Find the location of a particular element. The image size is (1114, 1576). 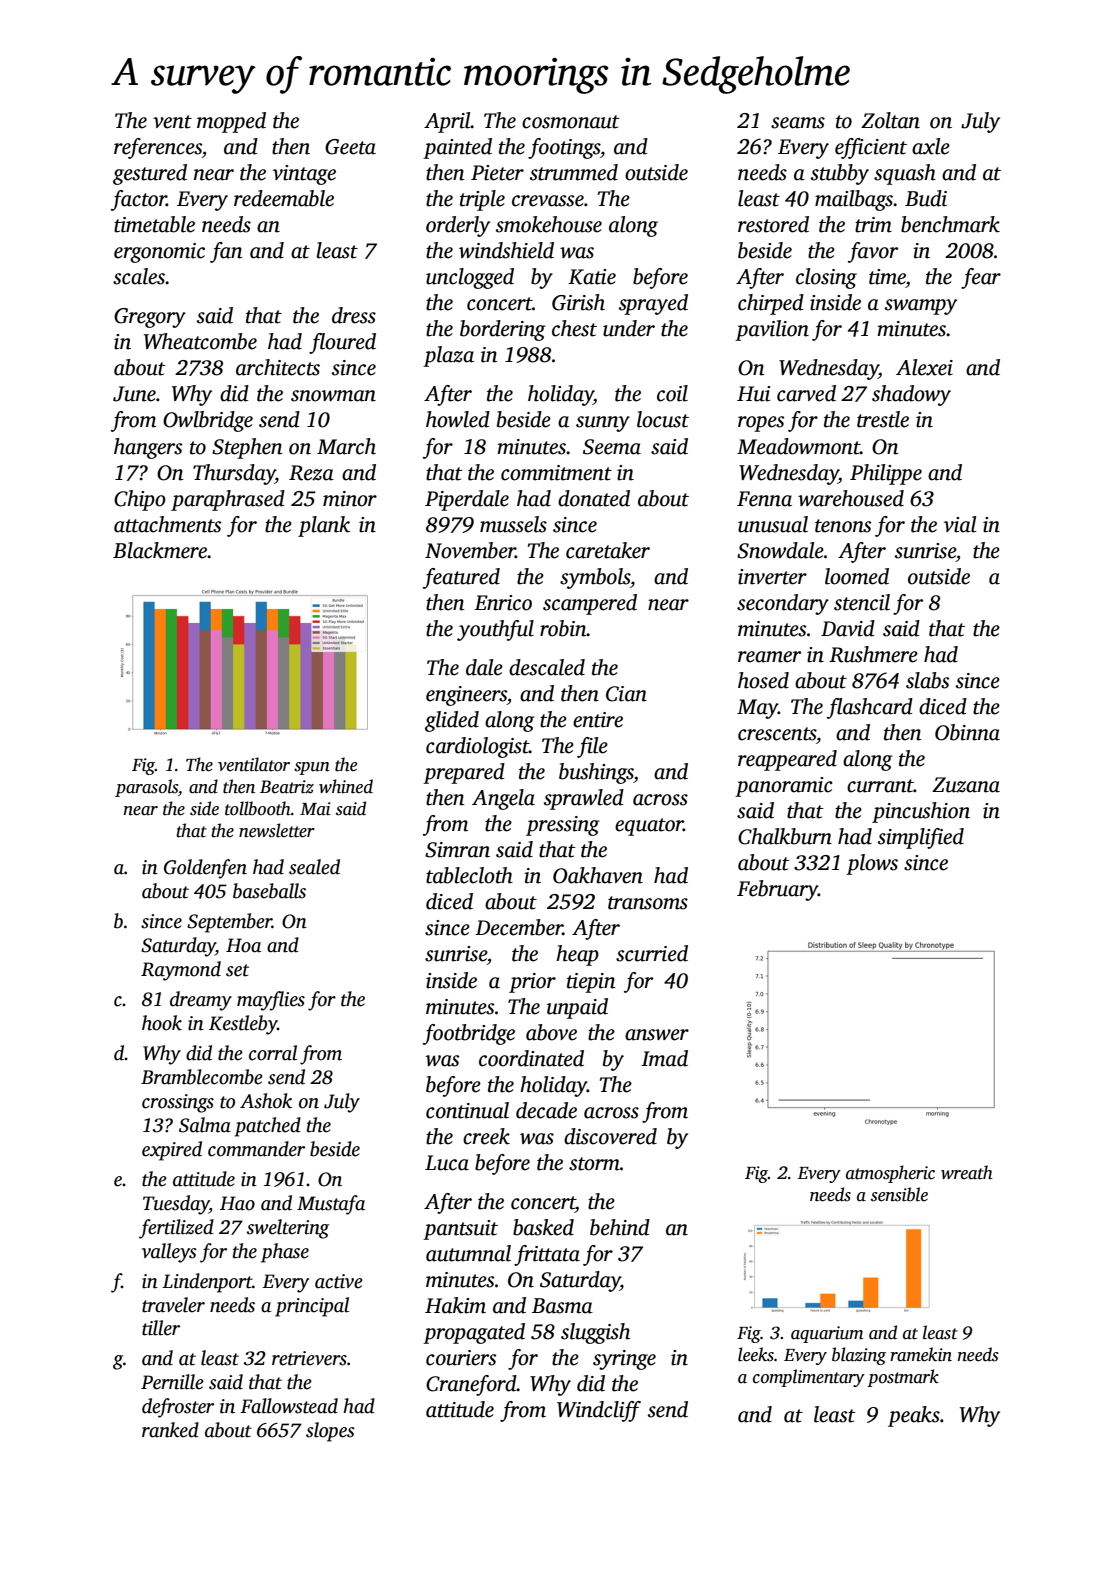

slopes is located at coordinates (330, 1432).
